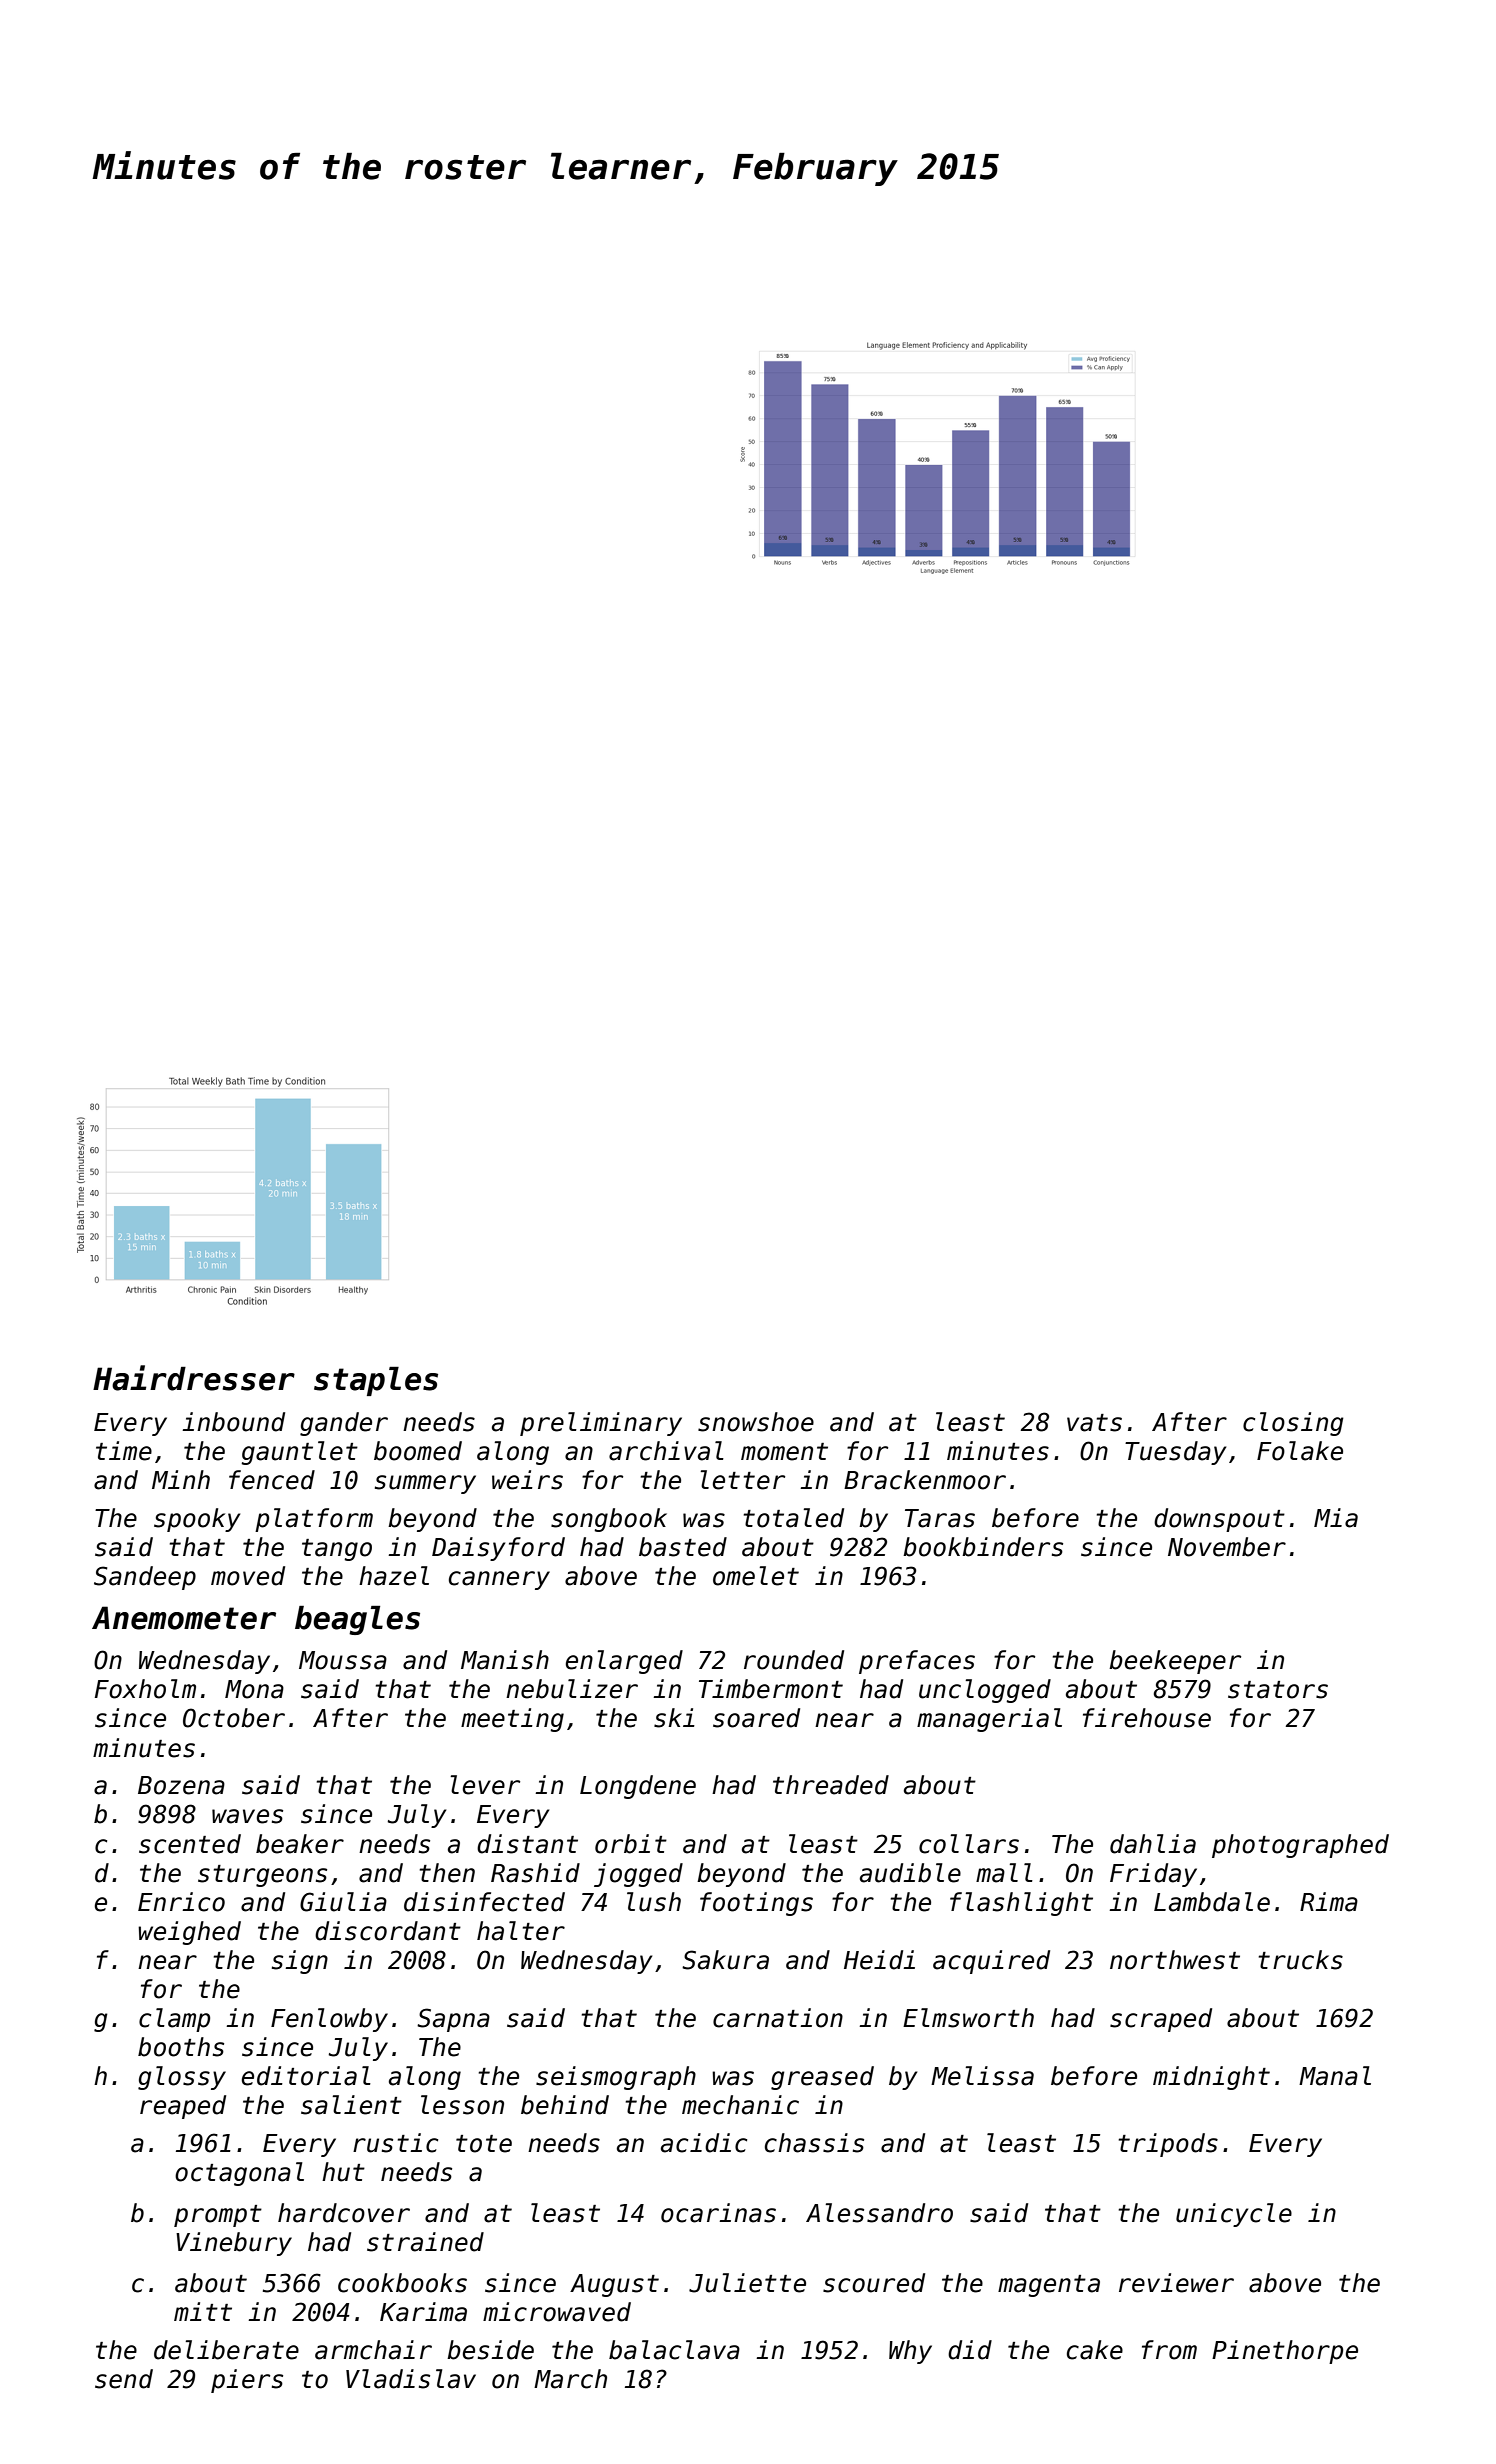  What do you see at coordinates (910, 2352) in the image?
I see `Why` at bounding box center [910, 2352].
